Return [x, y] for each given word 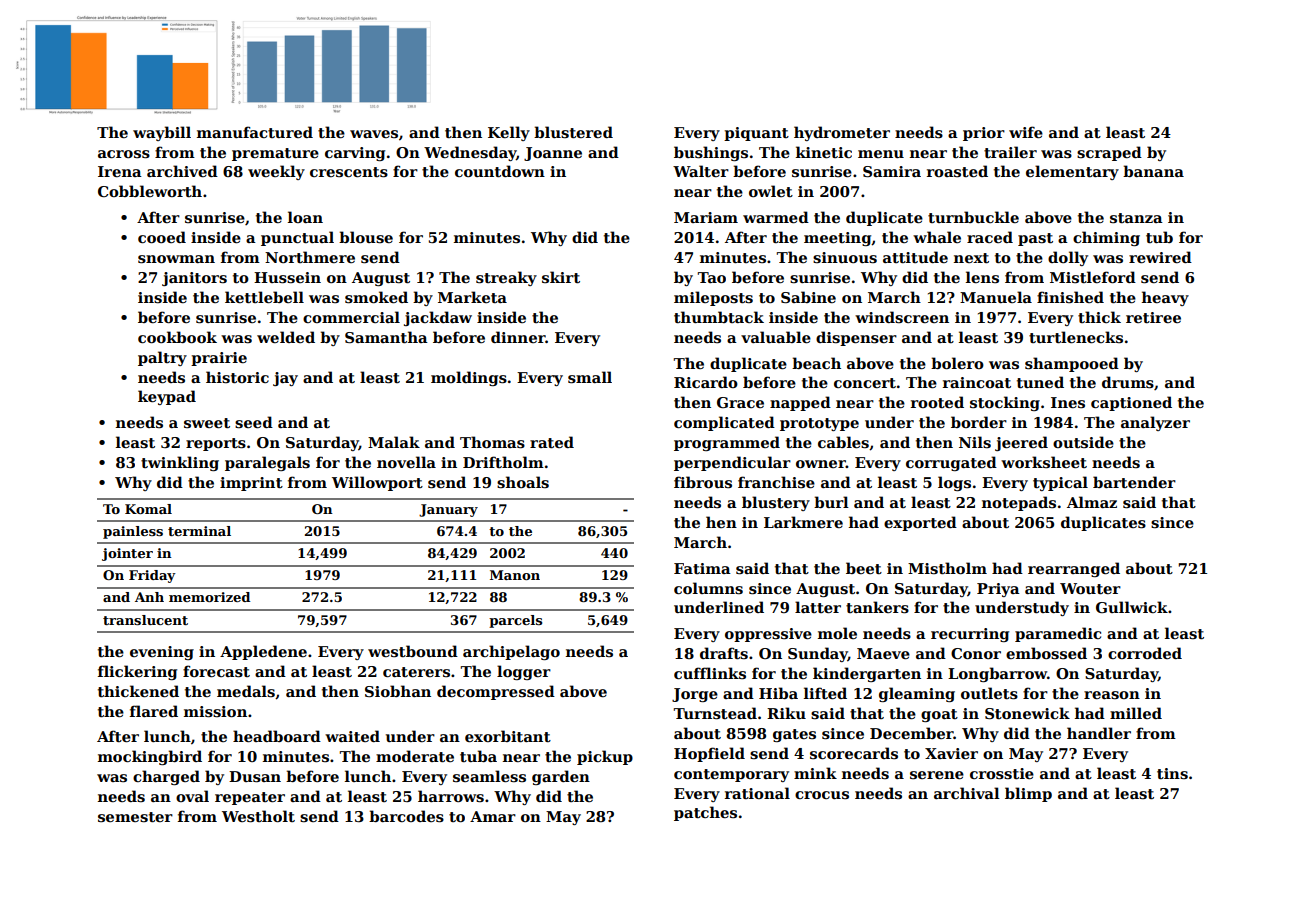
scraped [1109, 153]
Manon [515, 575]
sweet [207, 423]
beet [864, 568]
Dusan [255, 777]
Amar [493, 816]
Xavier [951, 753]
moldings [469, 378]
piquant [756, 134]
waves [374, 134]
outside [1083, 442]
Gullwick [1132, 607]
